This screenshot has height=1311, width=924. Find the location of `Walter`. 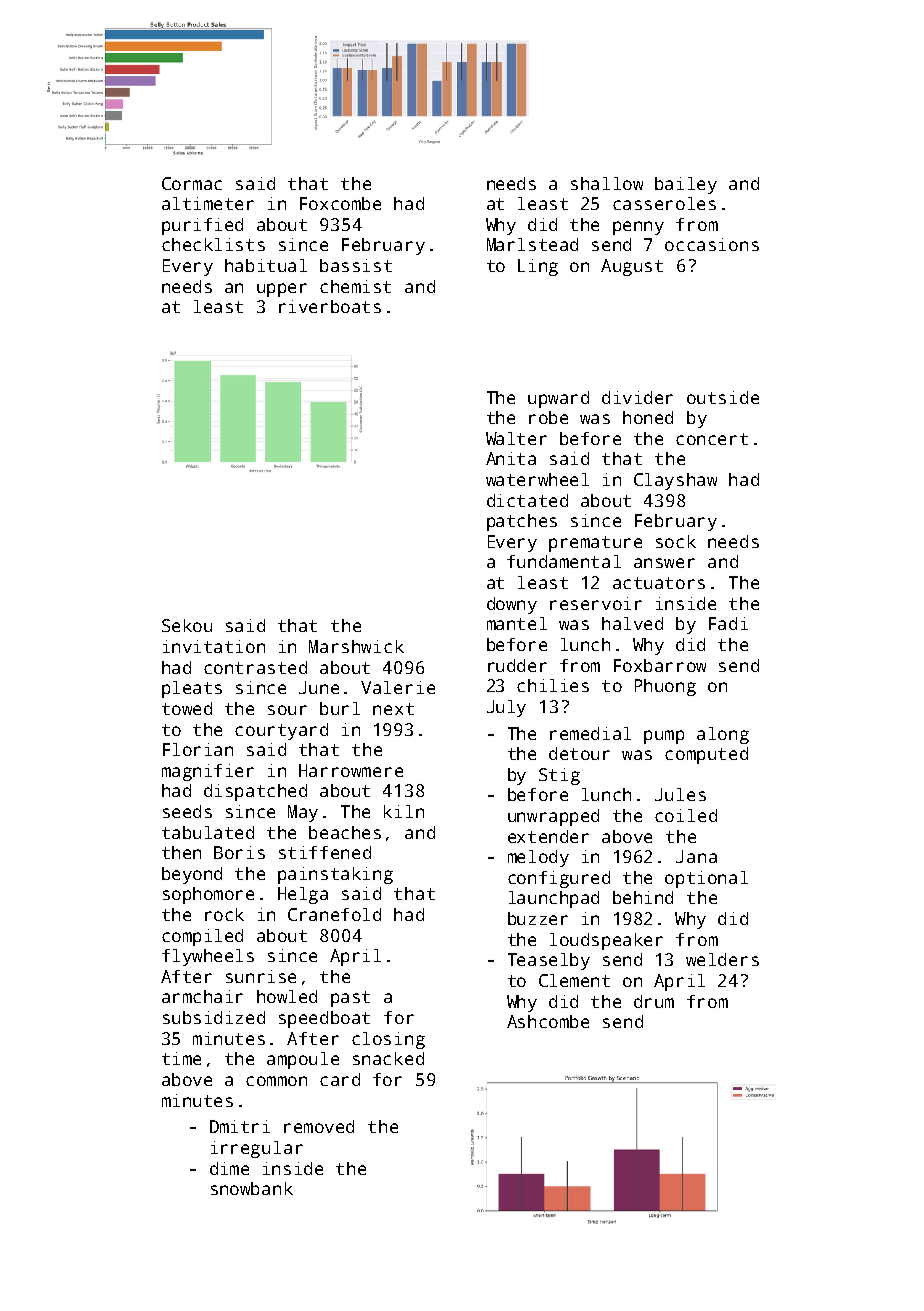

Walter is located at coordinates (516, 438).
